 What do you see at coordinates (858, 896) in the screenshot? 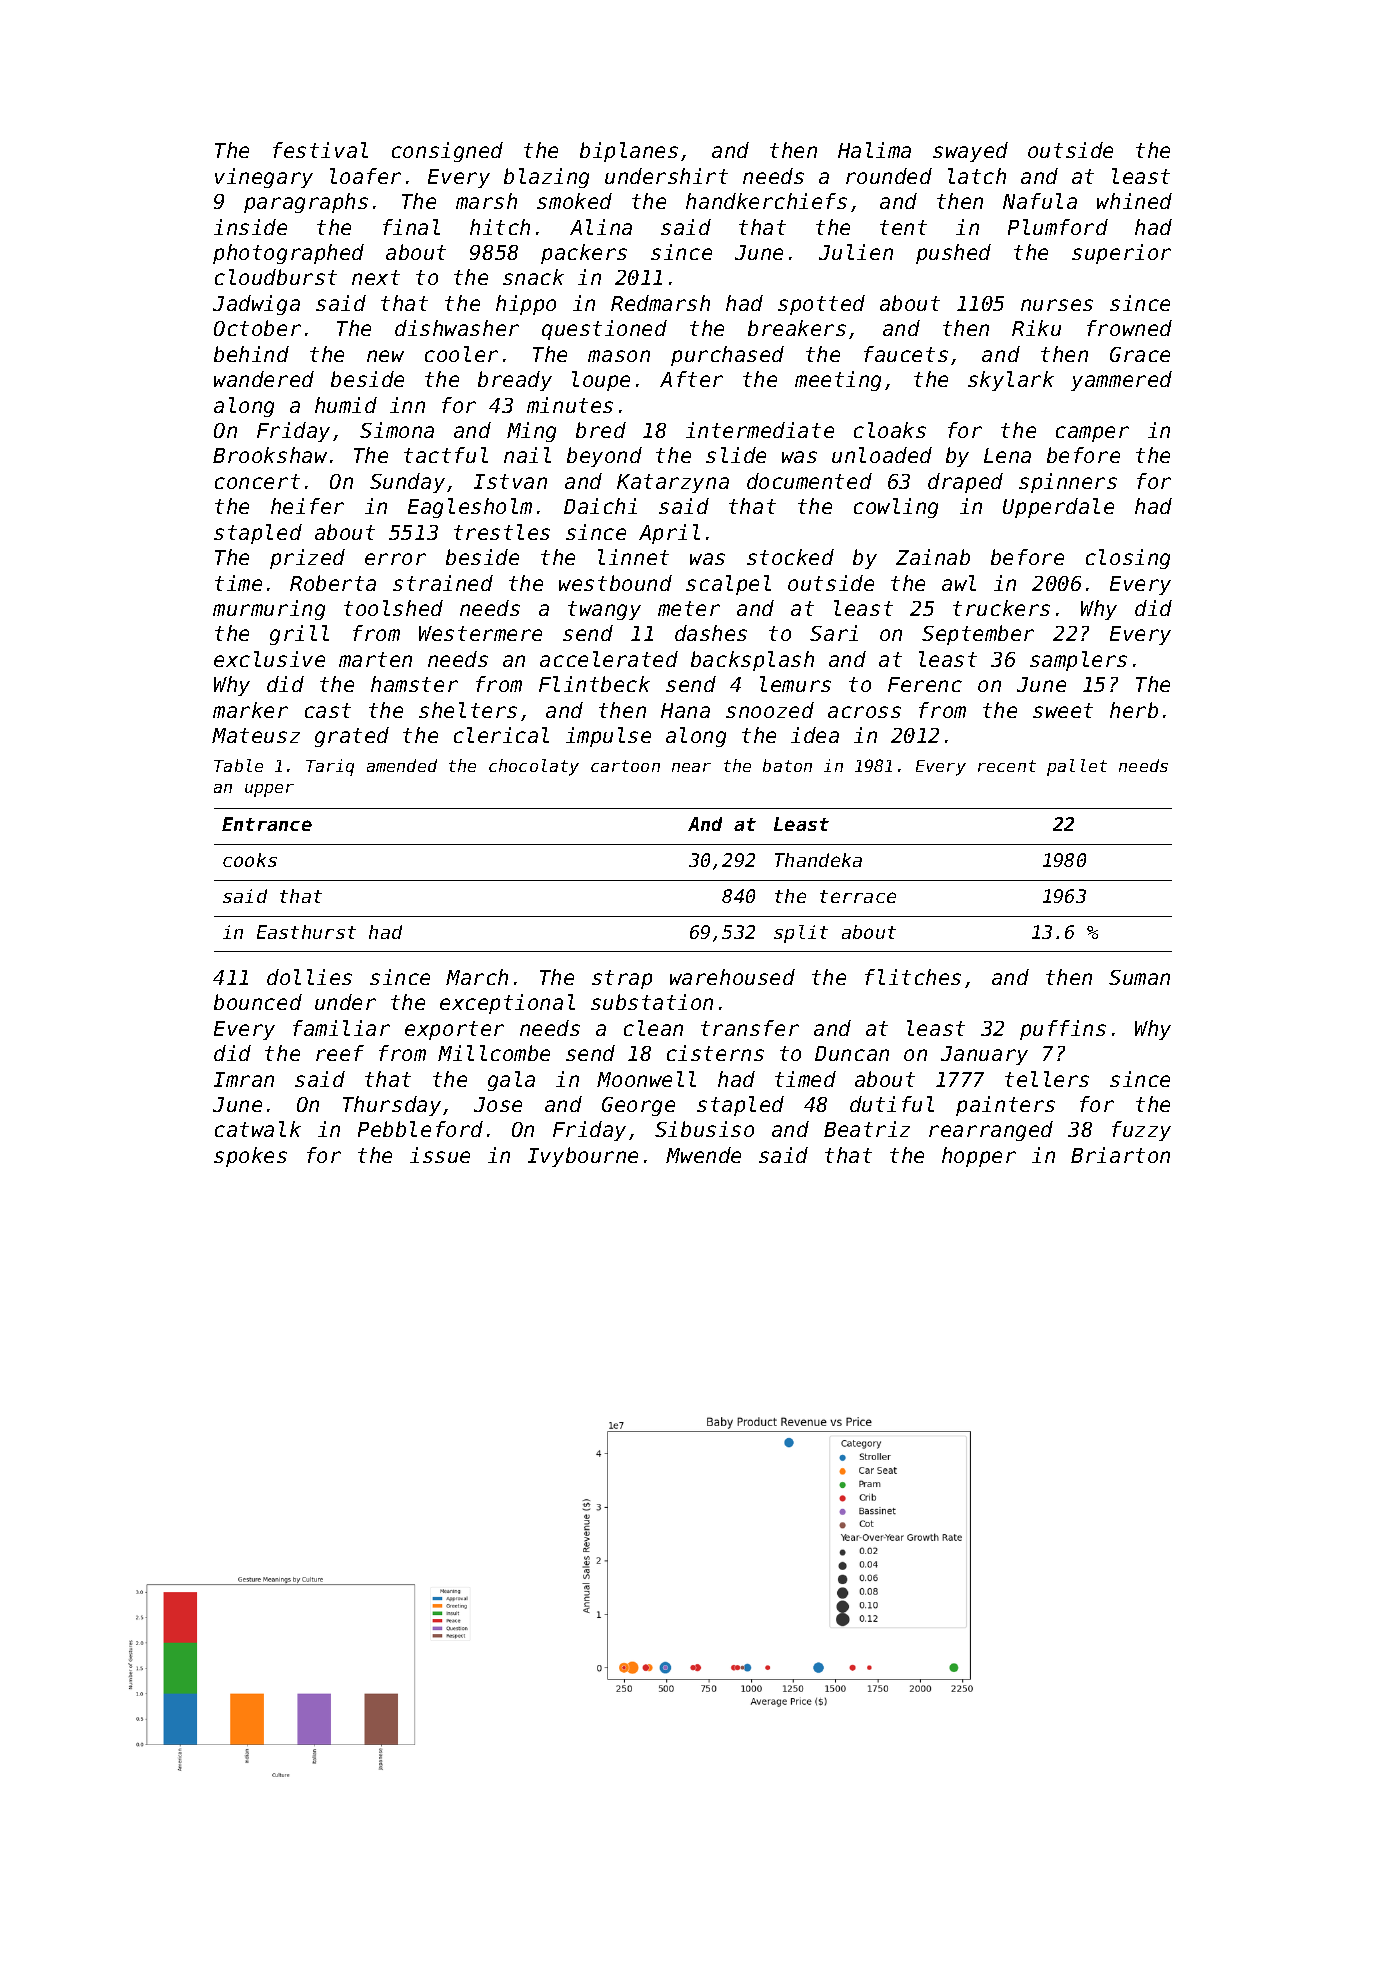
I see `terrace` at bounding box center [858, 896].
